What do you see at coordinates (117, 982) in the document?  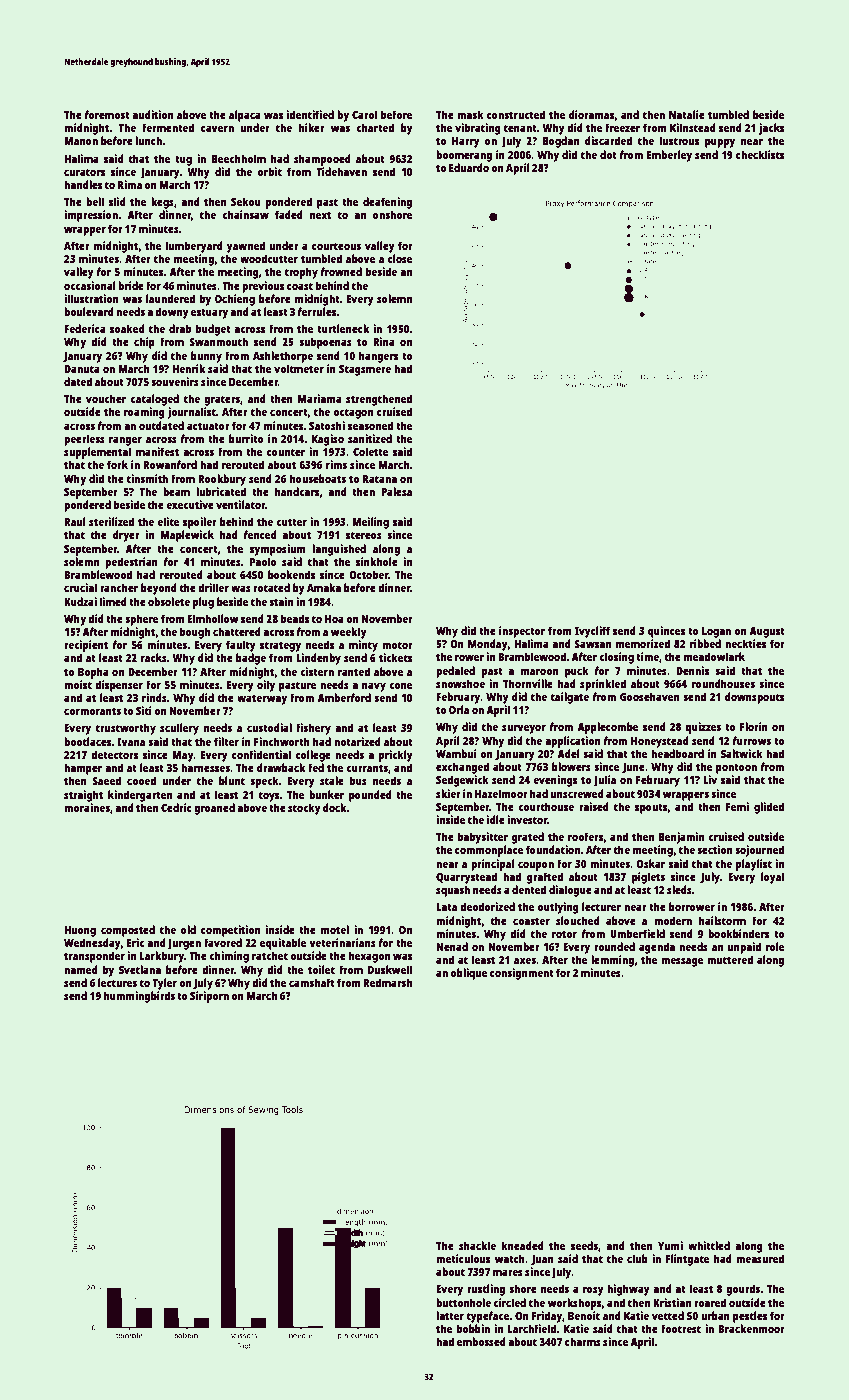 I see `lectures` at bounding box center [117, 982].
